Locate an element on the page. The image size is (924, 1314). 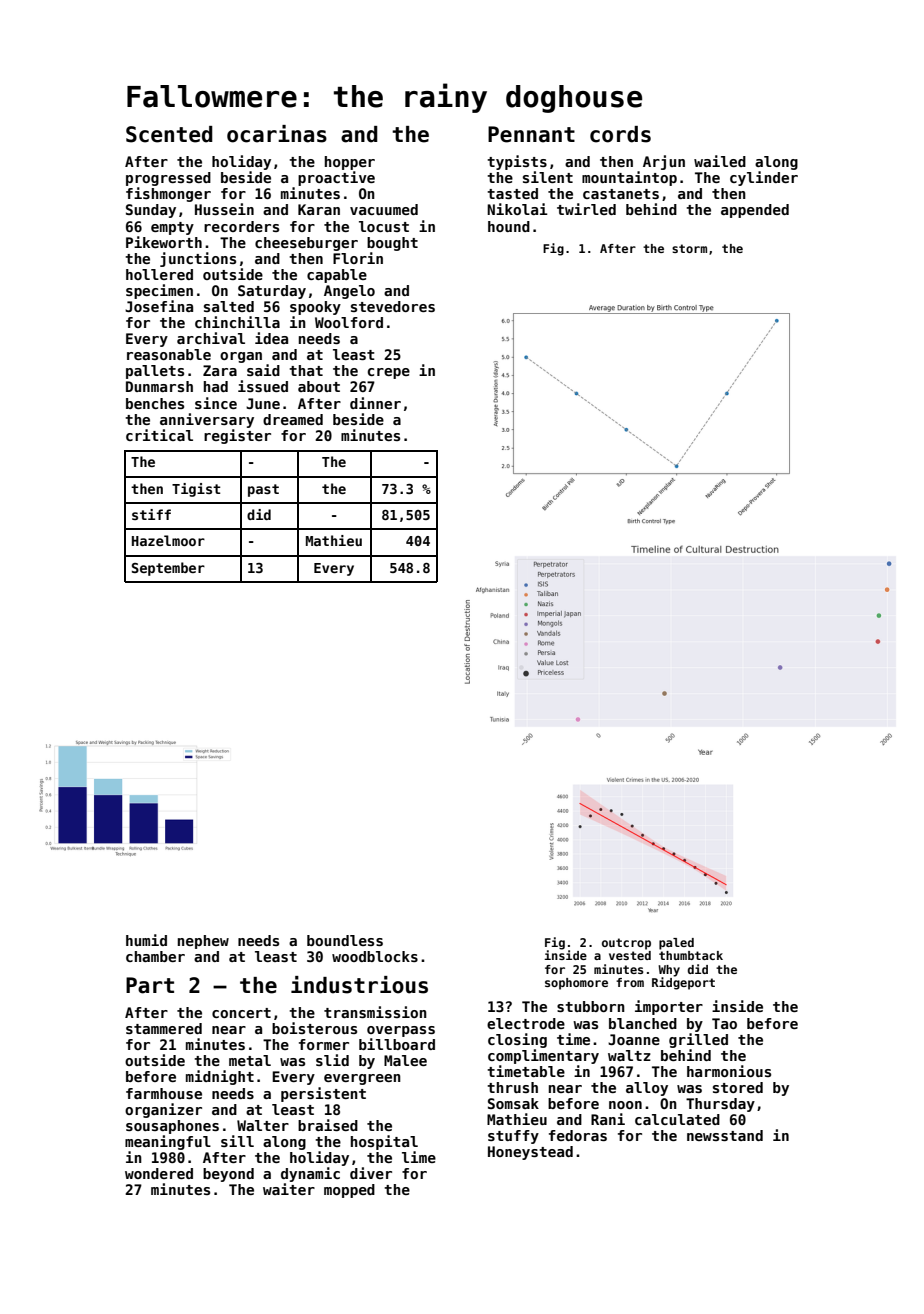
Tigist is located at coordinates (196, 490).
